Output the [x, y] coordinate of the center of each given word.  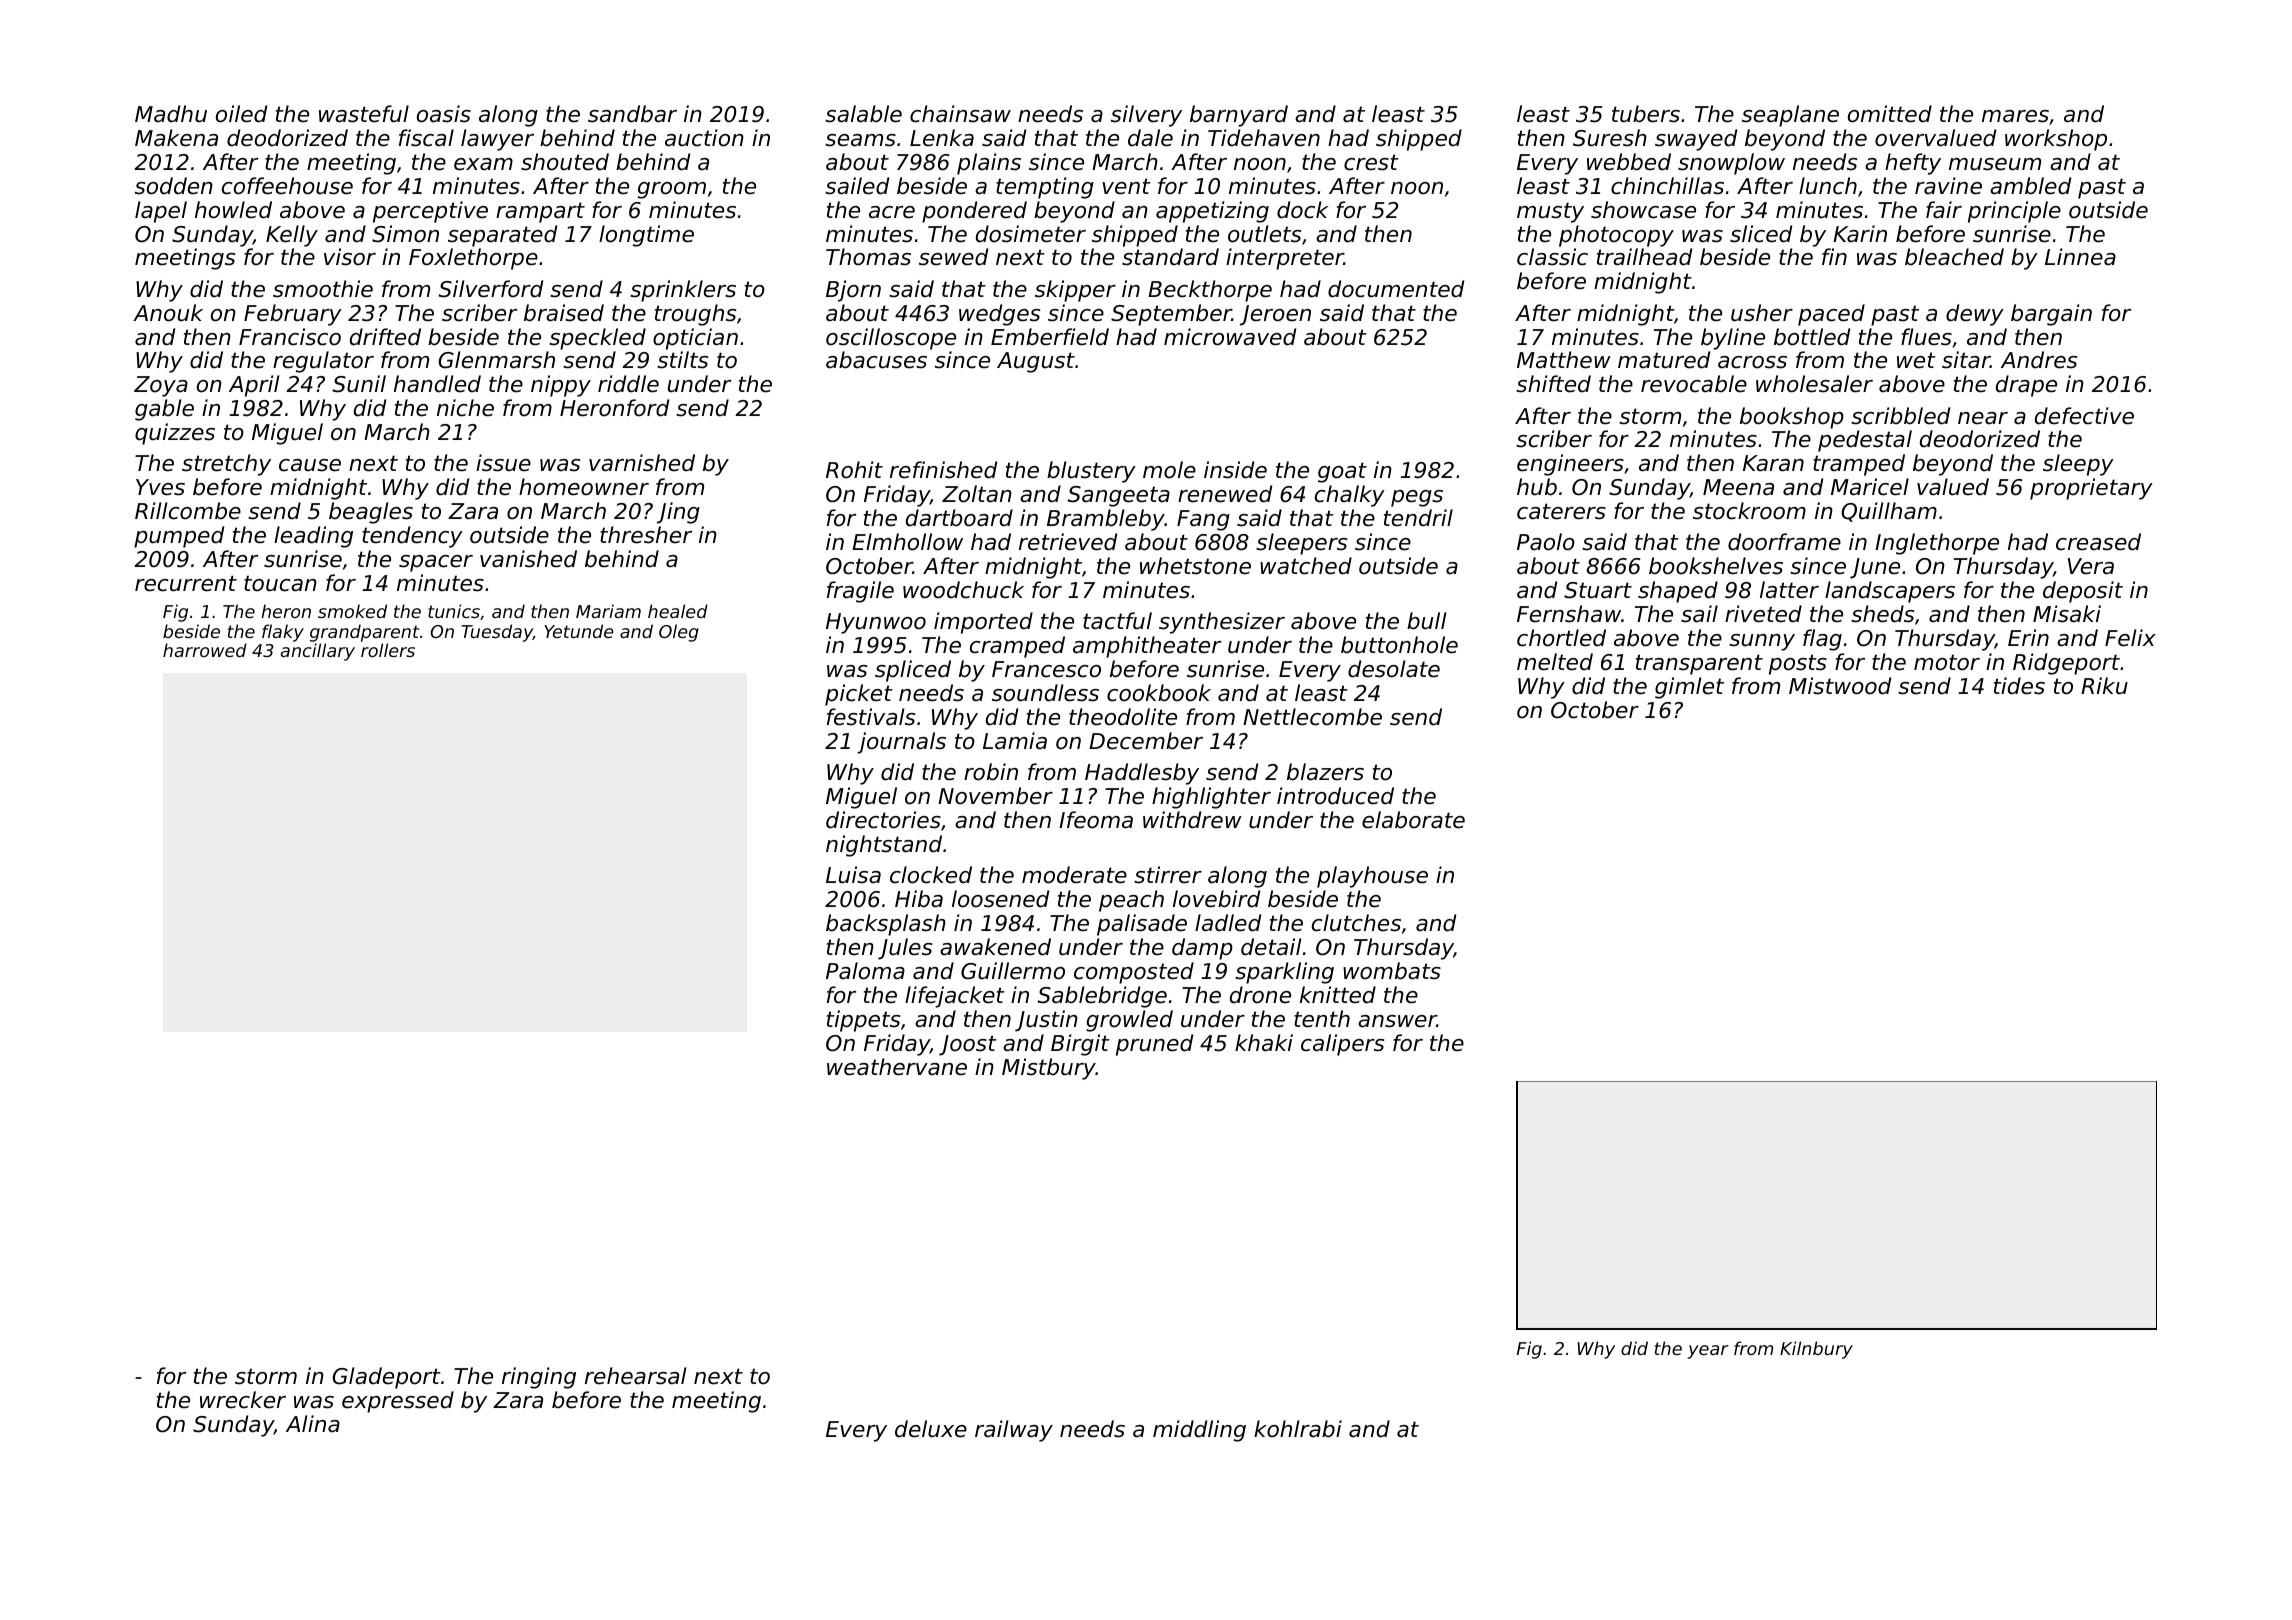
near [1983, 418]
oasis [444, 114]
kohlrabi [1298, 1429]
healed [678, 611]
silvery [1146, 116]
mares [2015, 116]
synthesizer [1222, 623]
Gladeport [386, 1378]
